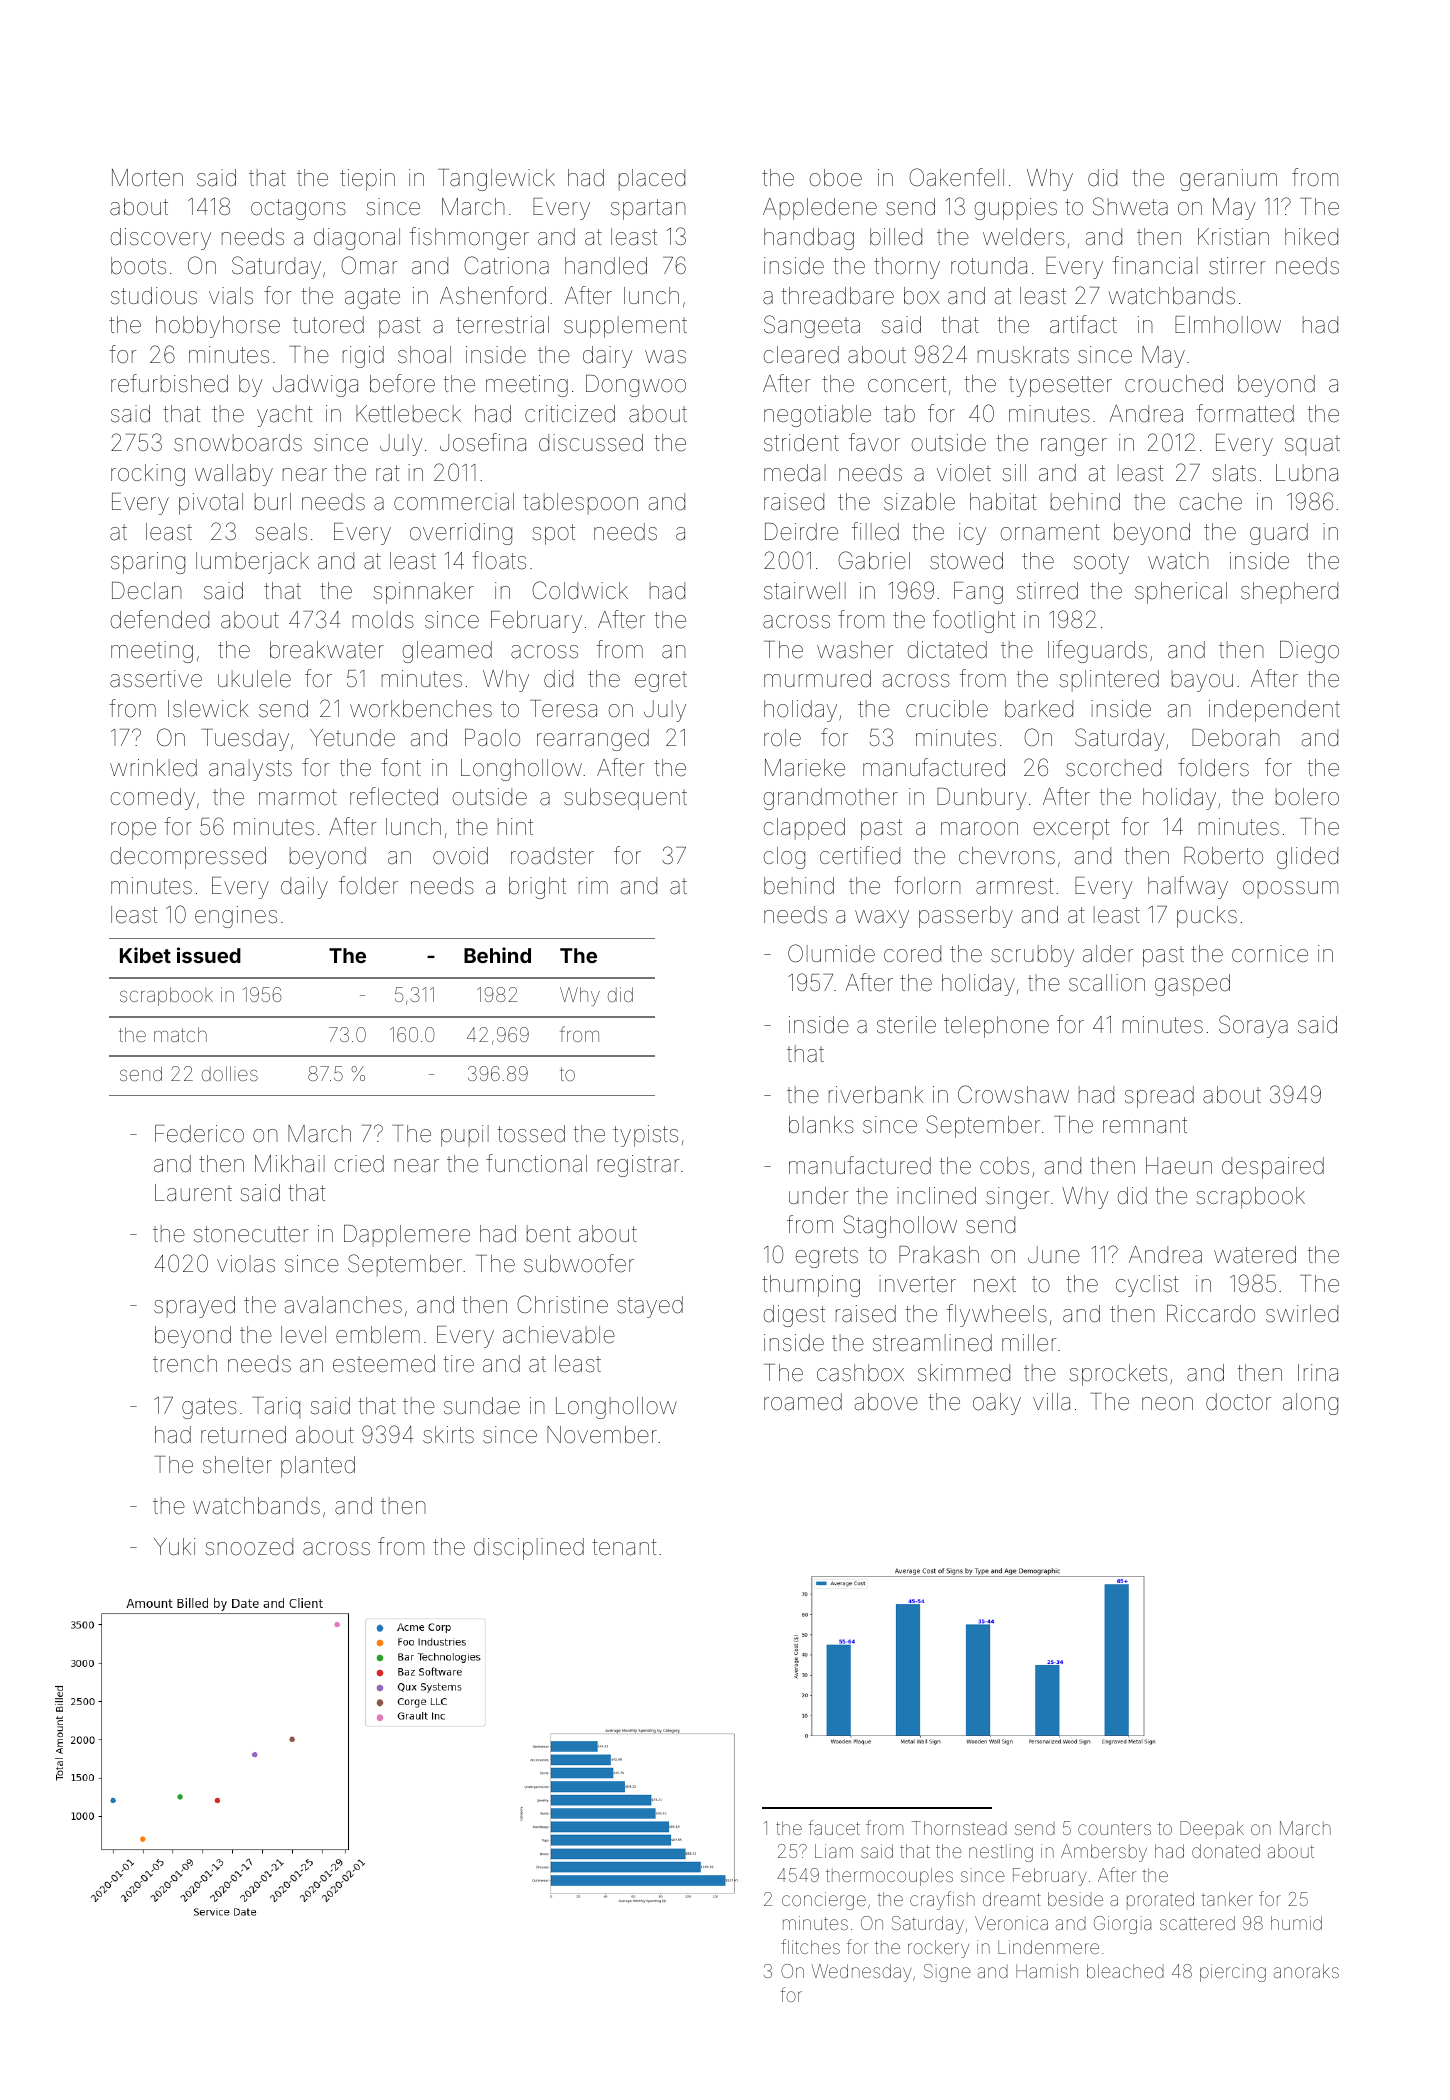  What do you see at coordinates (652, 180) in the image?
I see `placed` at bounding box center [652, 180].
